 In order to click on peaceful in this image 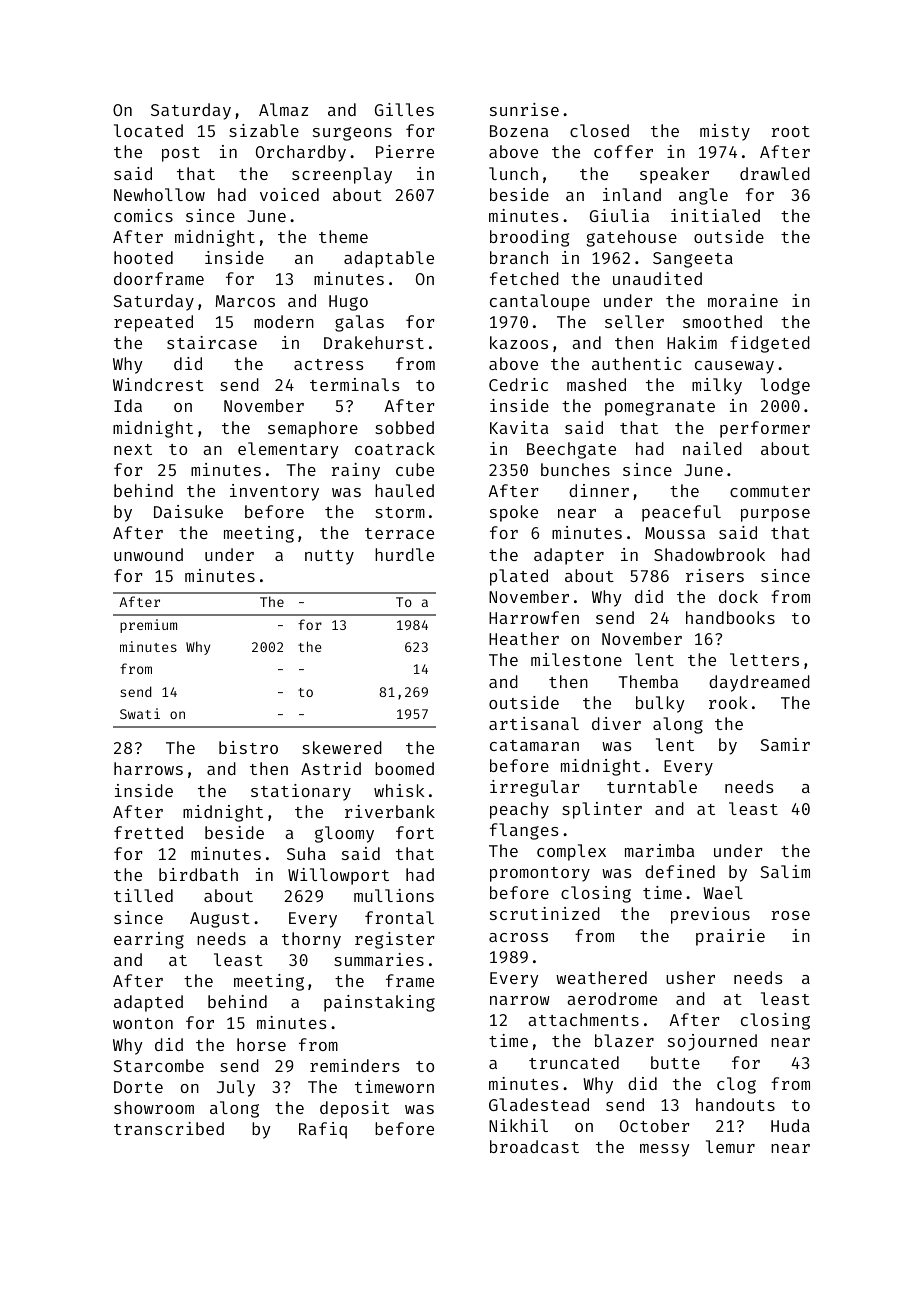, I will do `click(681, 513)`.
